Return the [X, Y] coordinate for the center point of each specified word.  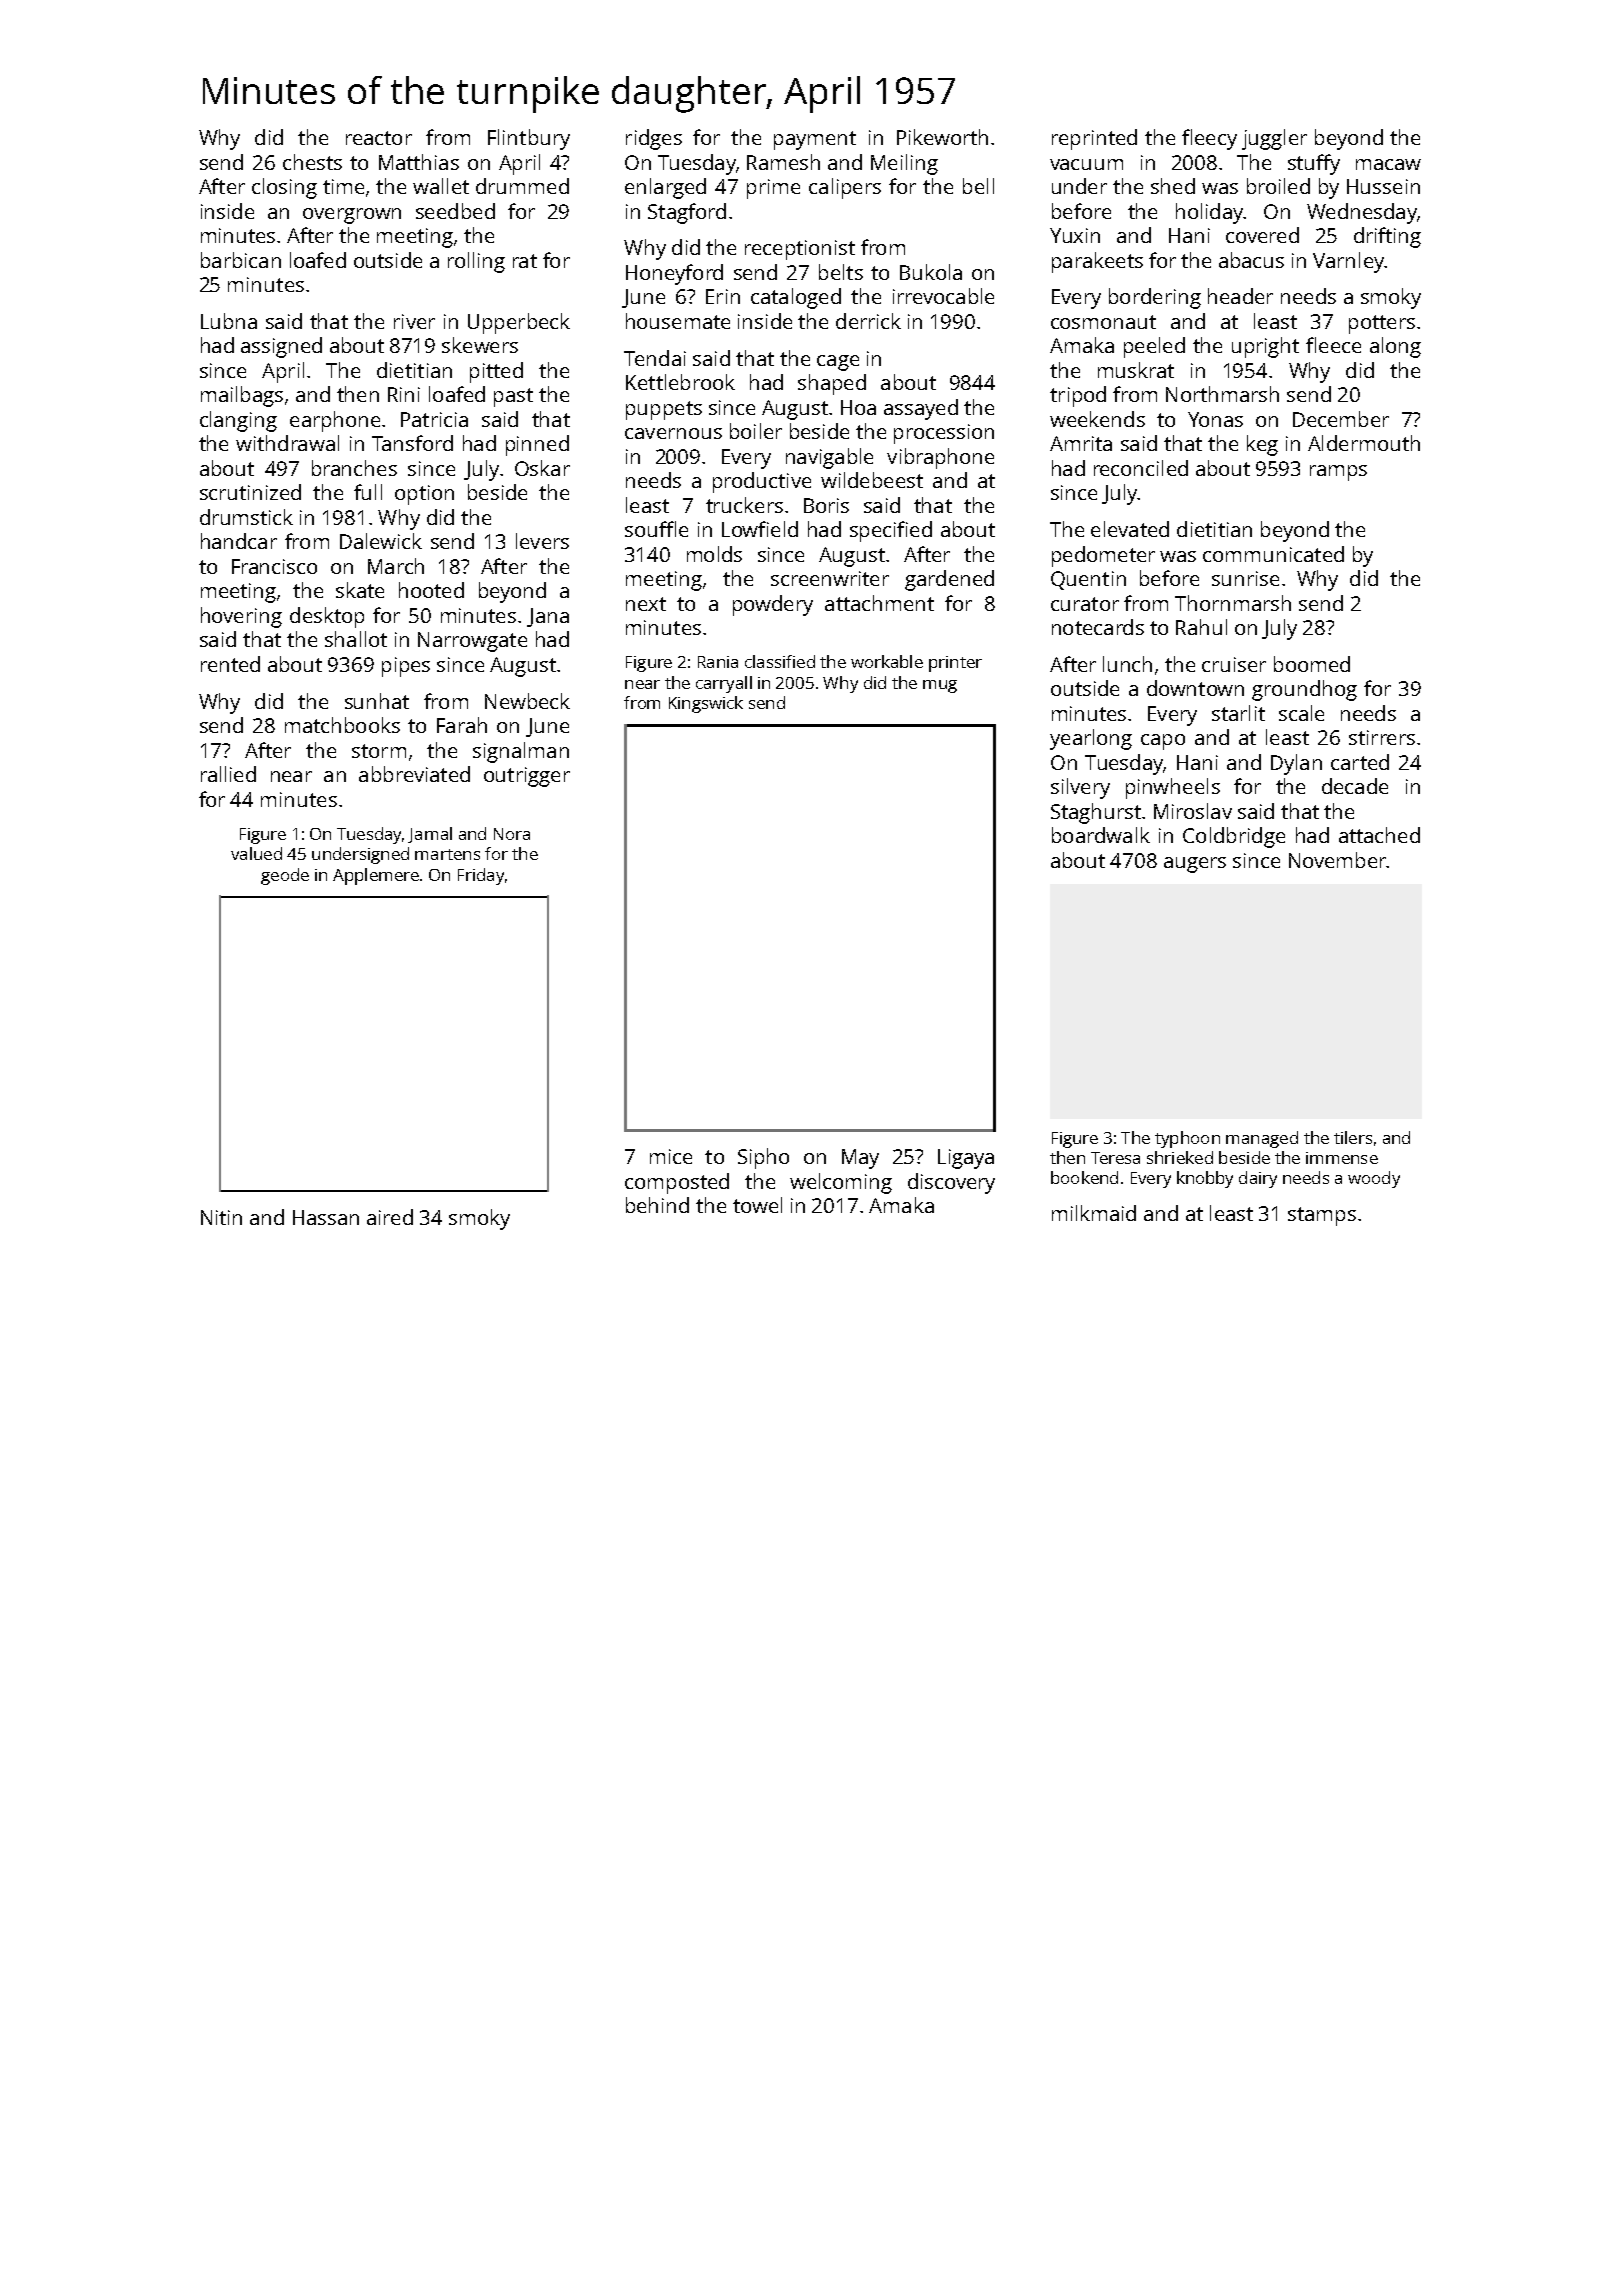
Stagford [687, 213]
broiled [1278, 186]
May [860, 1159]
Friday [481, 876]
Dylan [1296, 764]
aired [390, 1217]
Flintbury [529, 139]
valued [256, 853]
